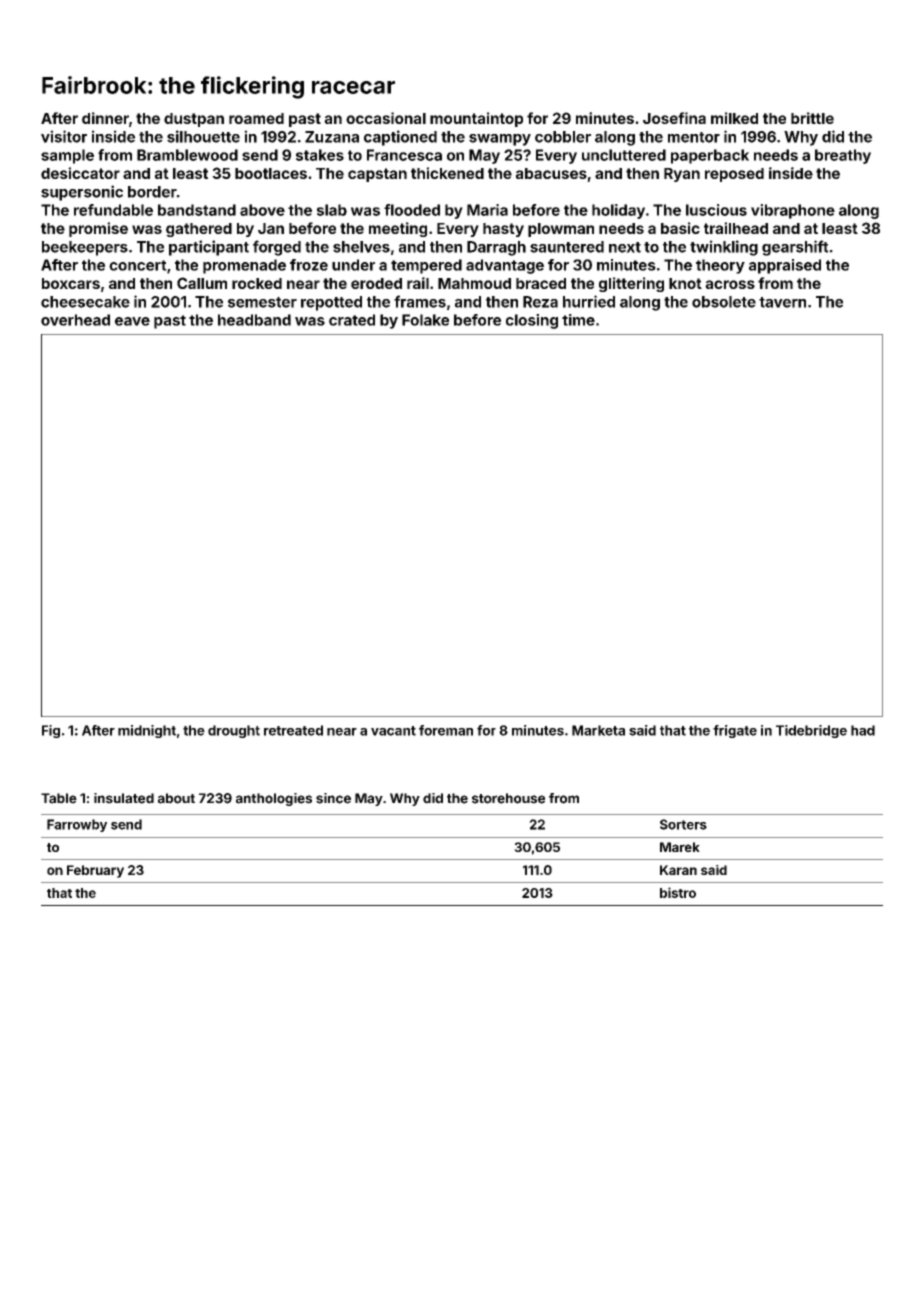 This screenshot has width=924, height=1308. Describe the element at coordinates (386, 118) in the screenshot. I see `occasional` at that location.
